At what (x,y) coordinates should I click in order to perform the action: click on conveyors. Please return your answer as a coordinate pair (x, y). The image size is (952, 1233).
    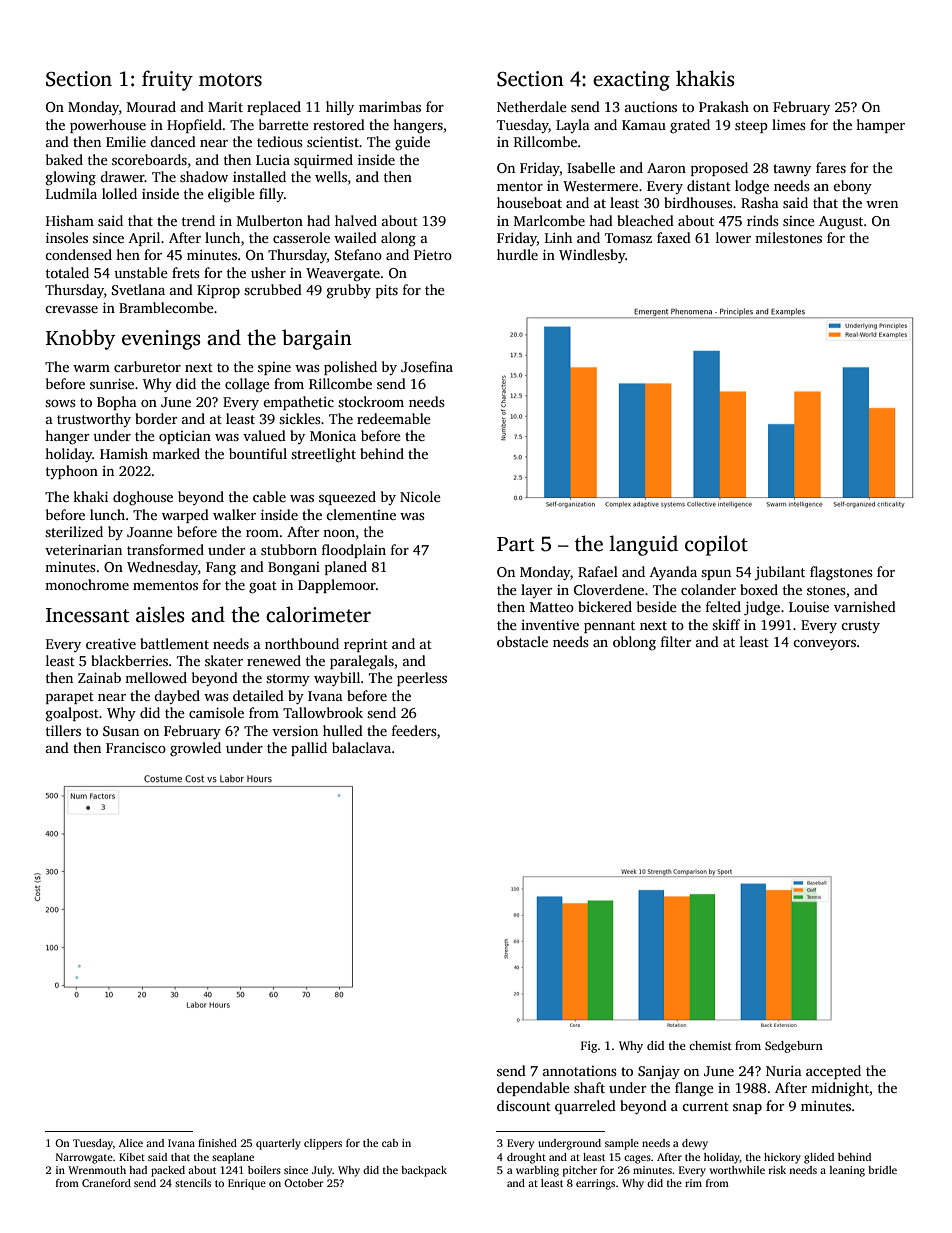
    Looking at the image, I should click on (824, 645).
